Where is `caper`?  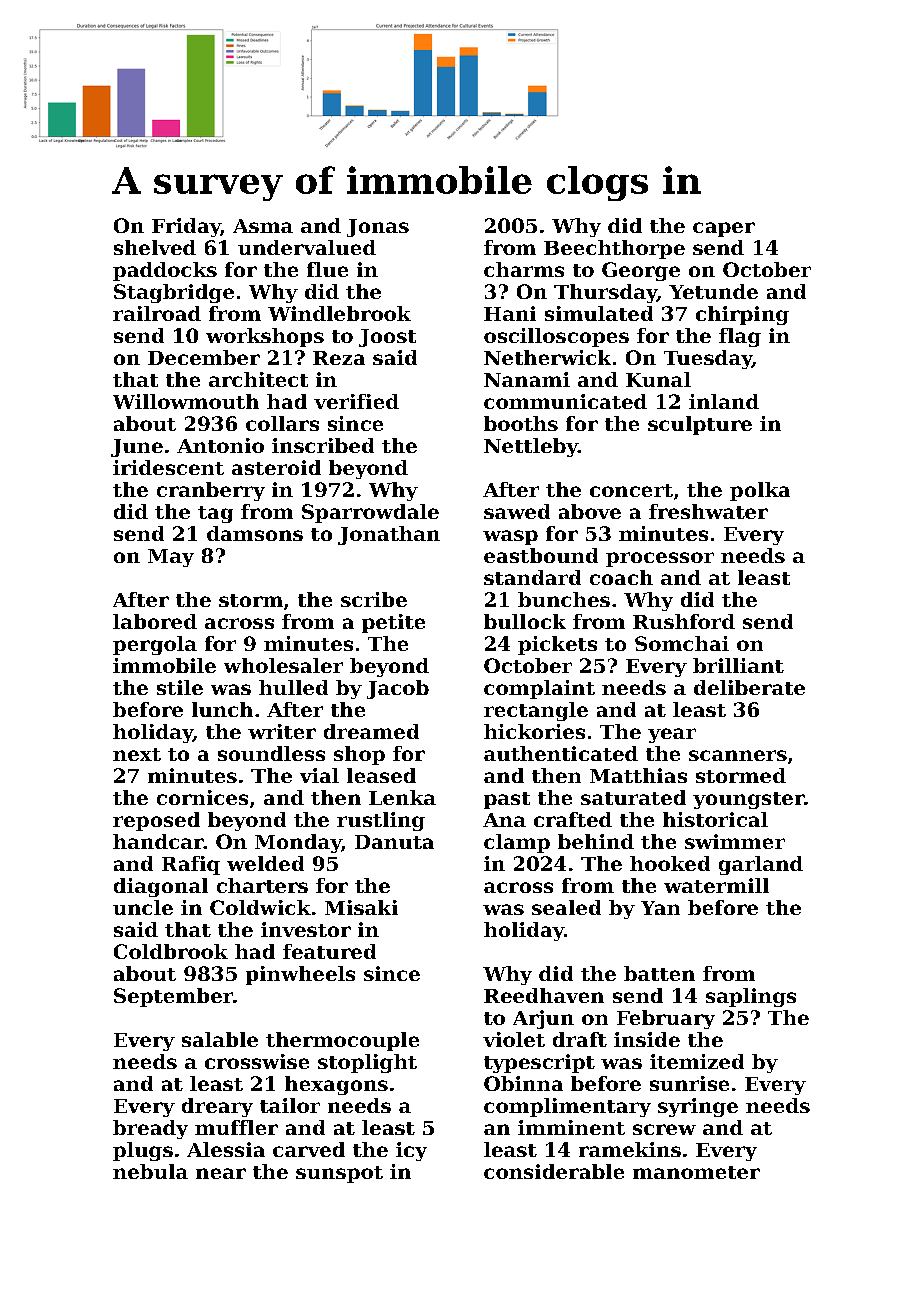 caper is located at coordinates (724, 229).
